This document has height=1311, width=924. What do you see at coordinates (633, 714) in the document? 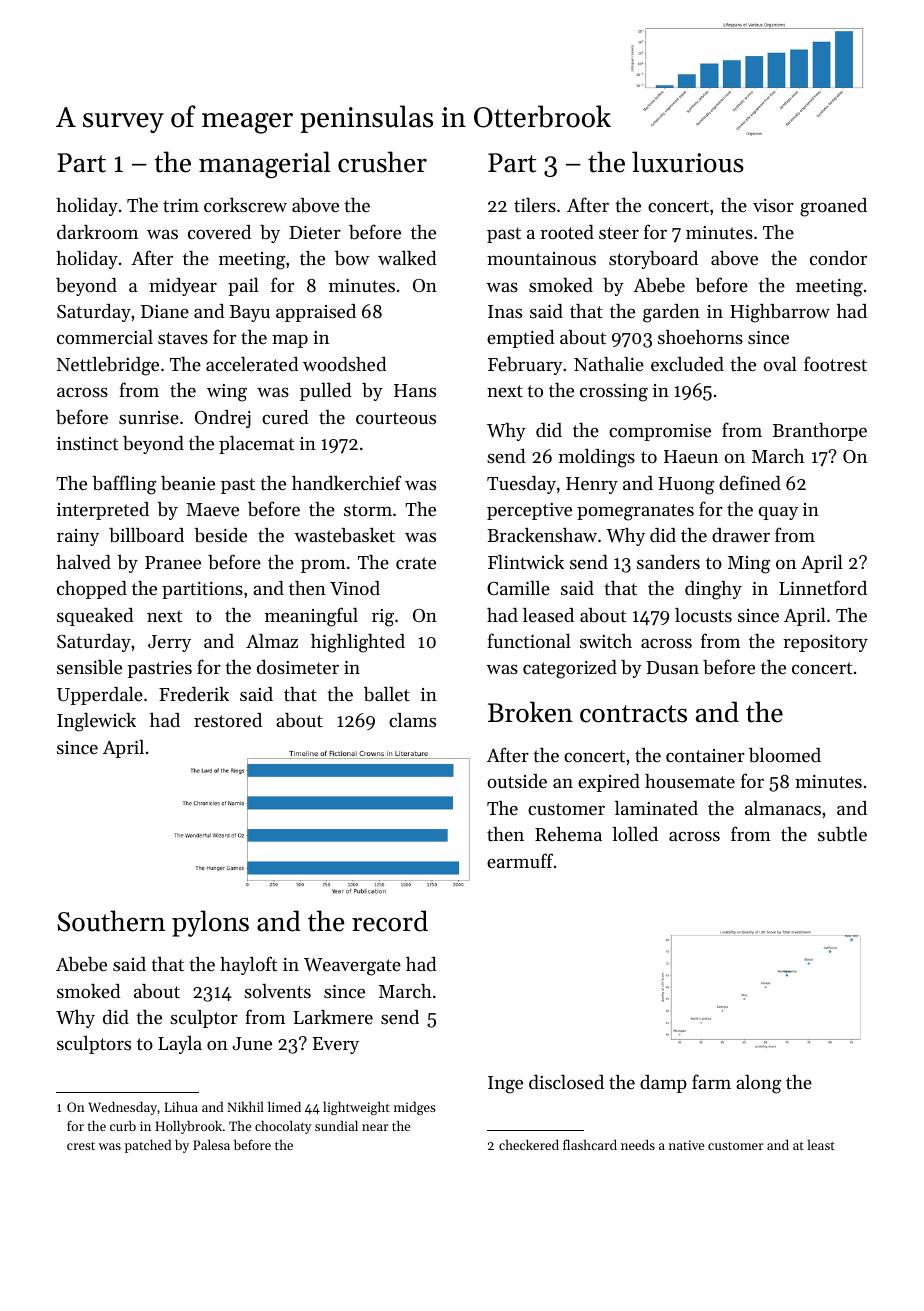
I see `contracts` at bounding box center [633, 714].
